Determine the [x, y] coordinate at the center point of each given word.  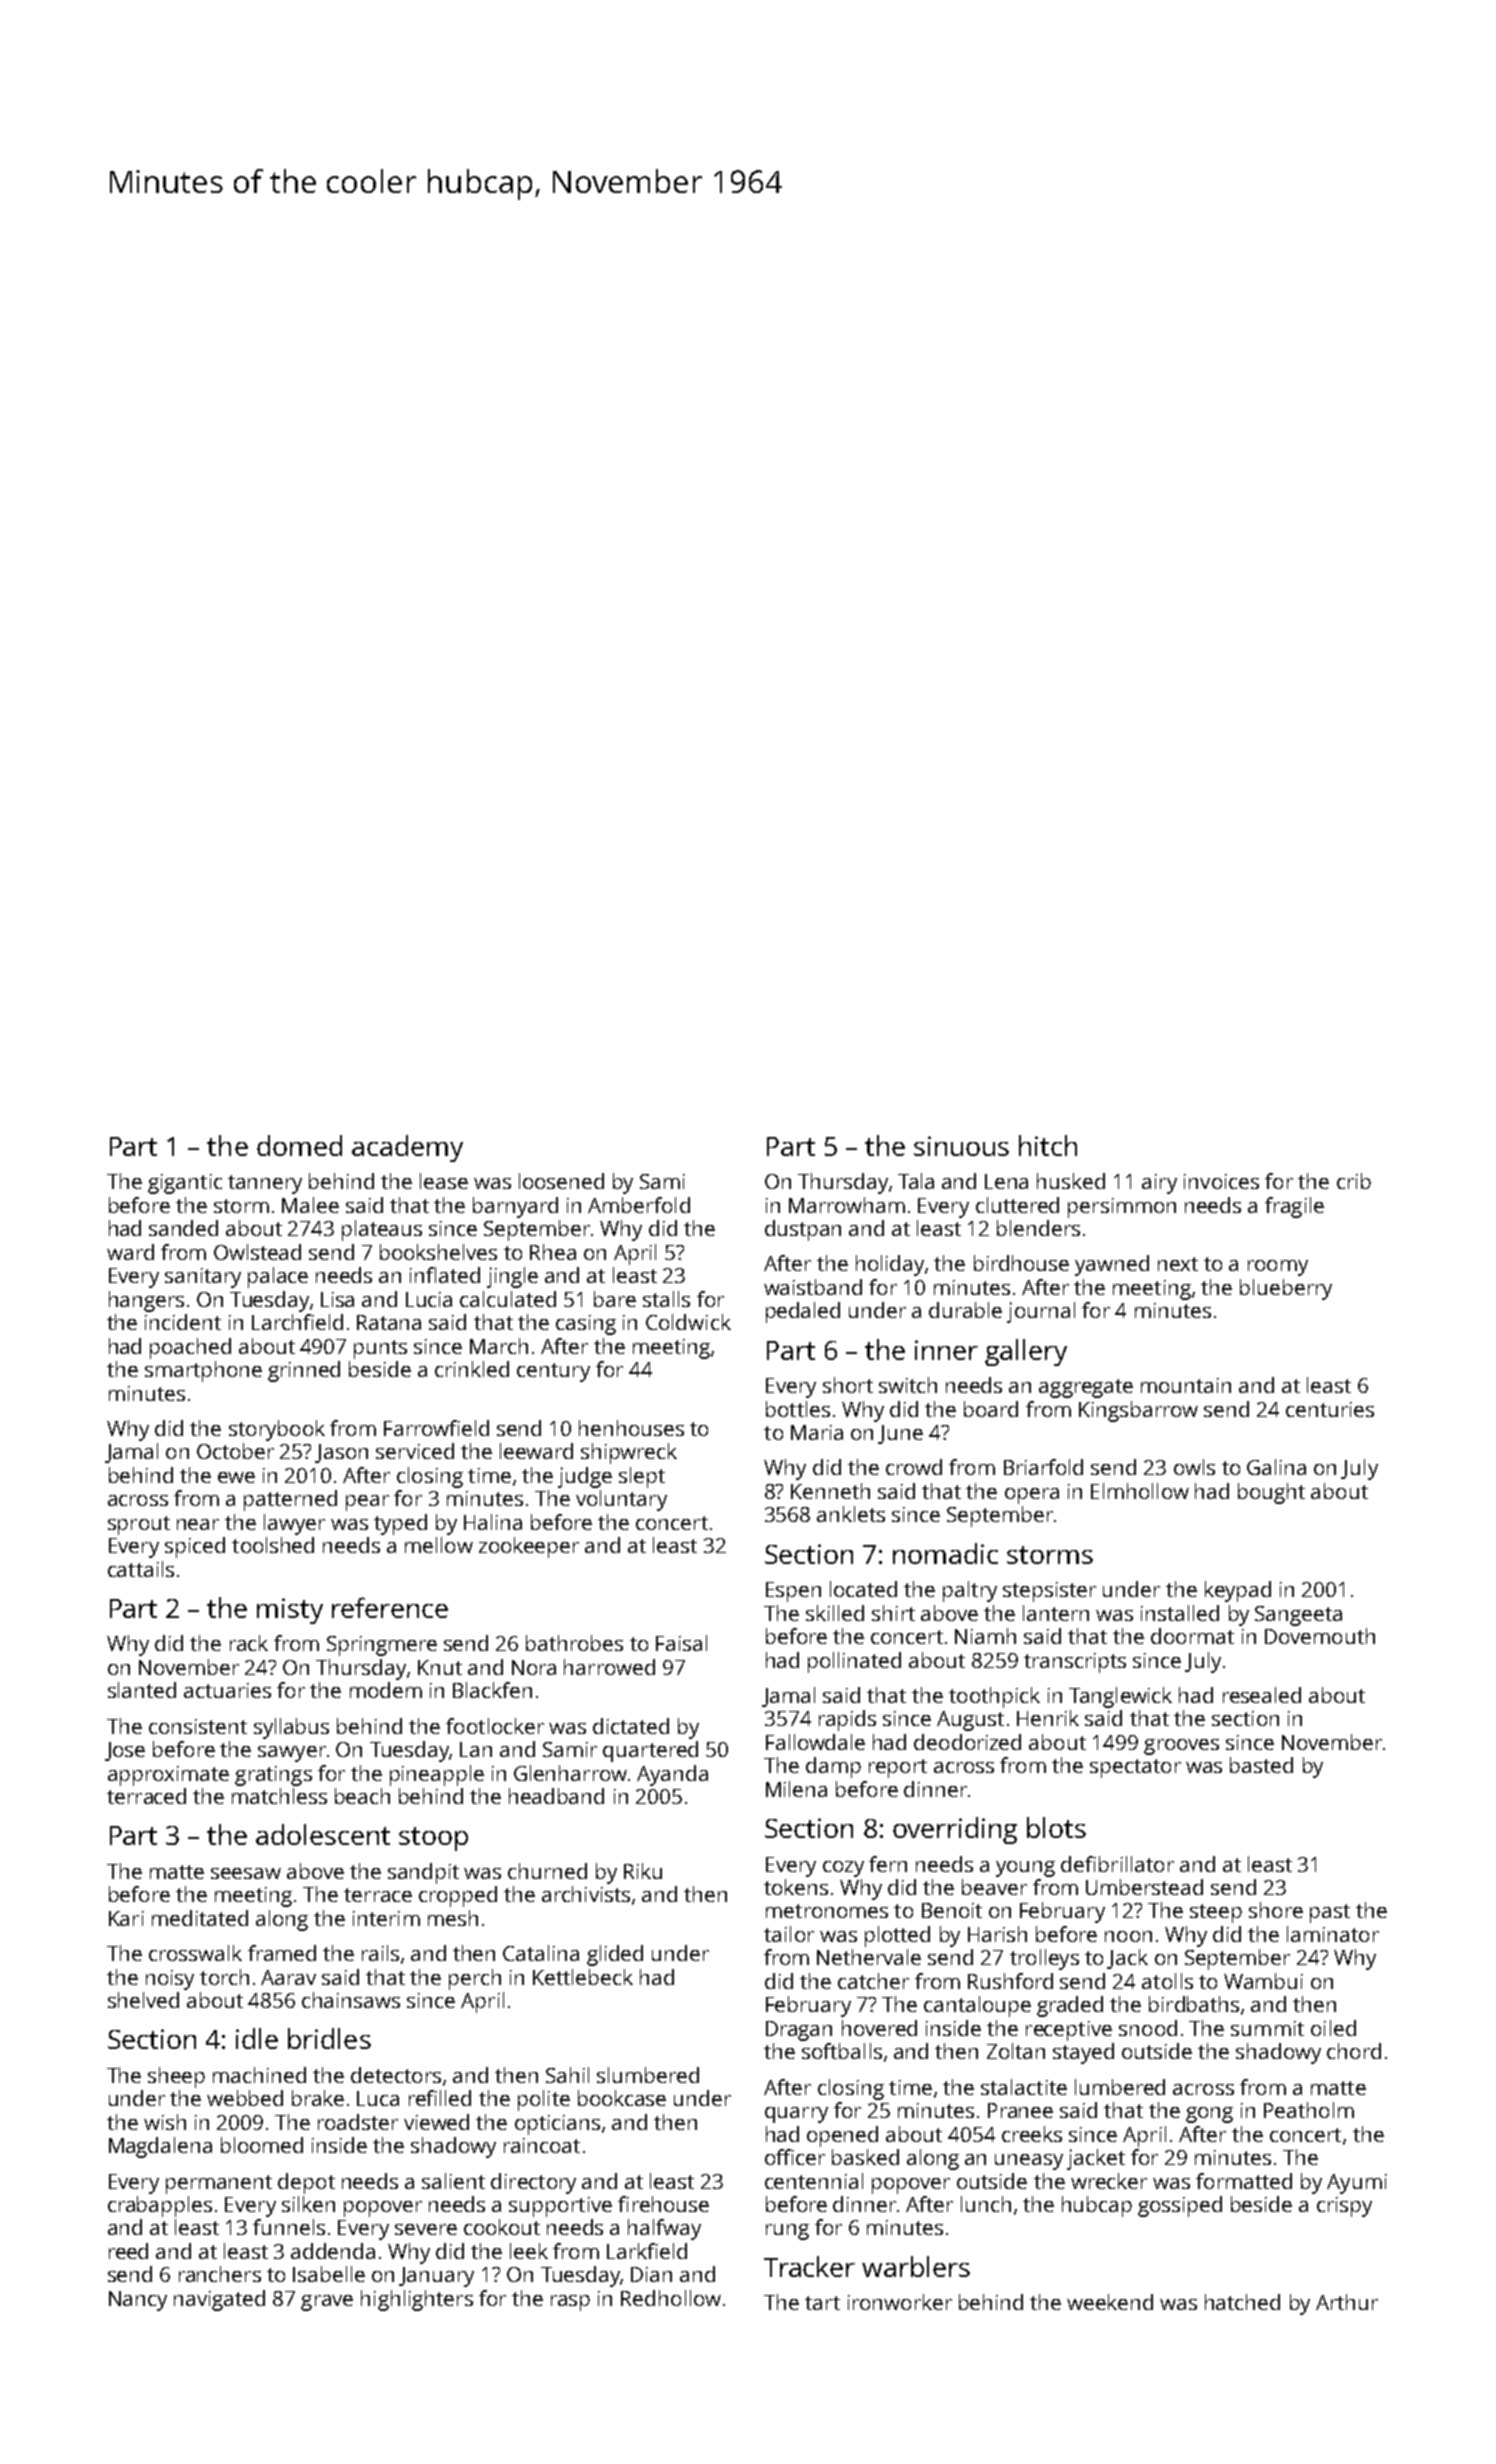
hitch [1048, 1145]
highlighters [417, 2300]
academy [407, 1148]
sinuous [961, 1146]
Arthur [1347, 2302]
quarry [796, 2115]
